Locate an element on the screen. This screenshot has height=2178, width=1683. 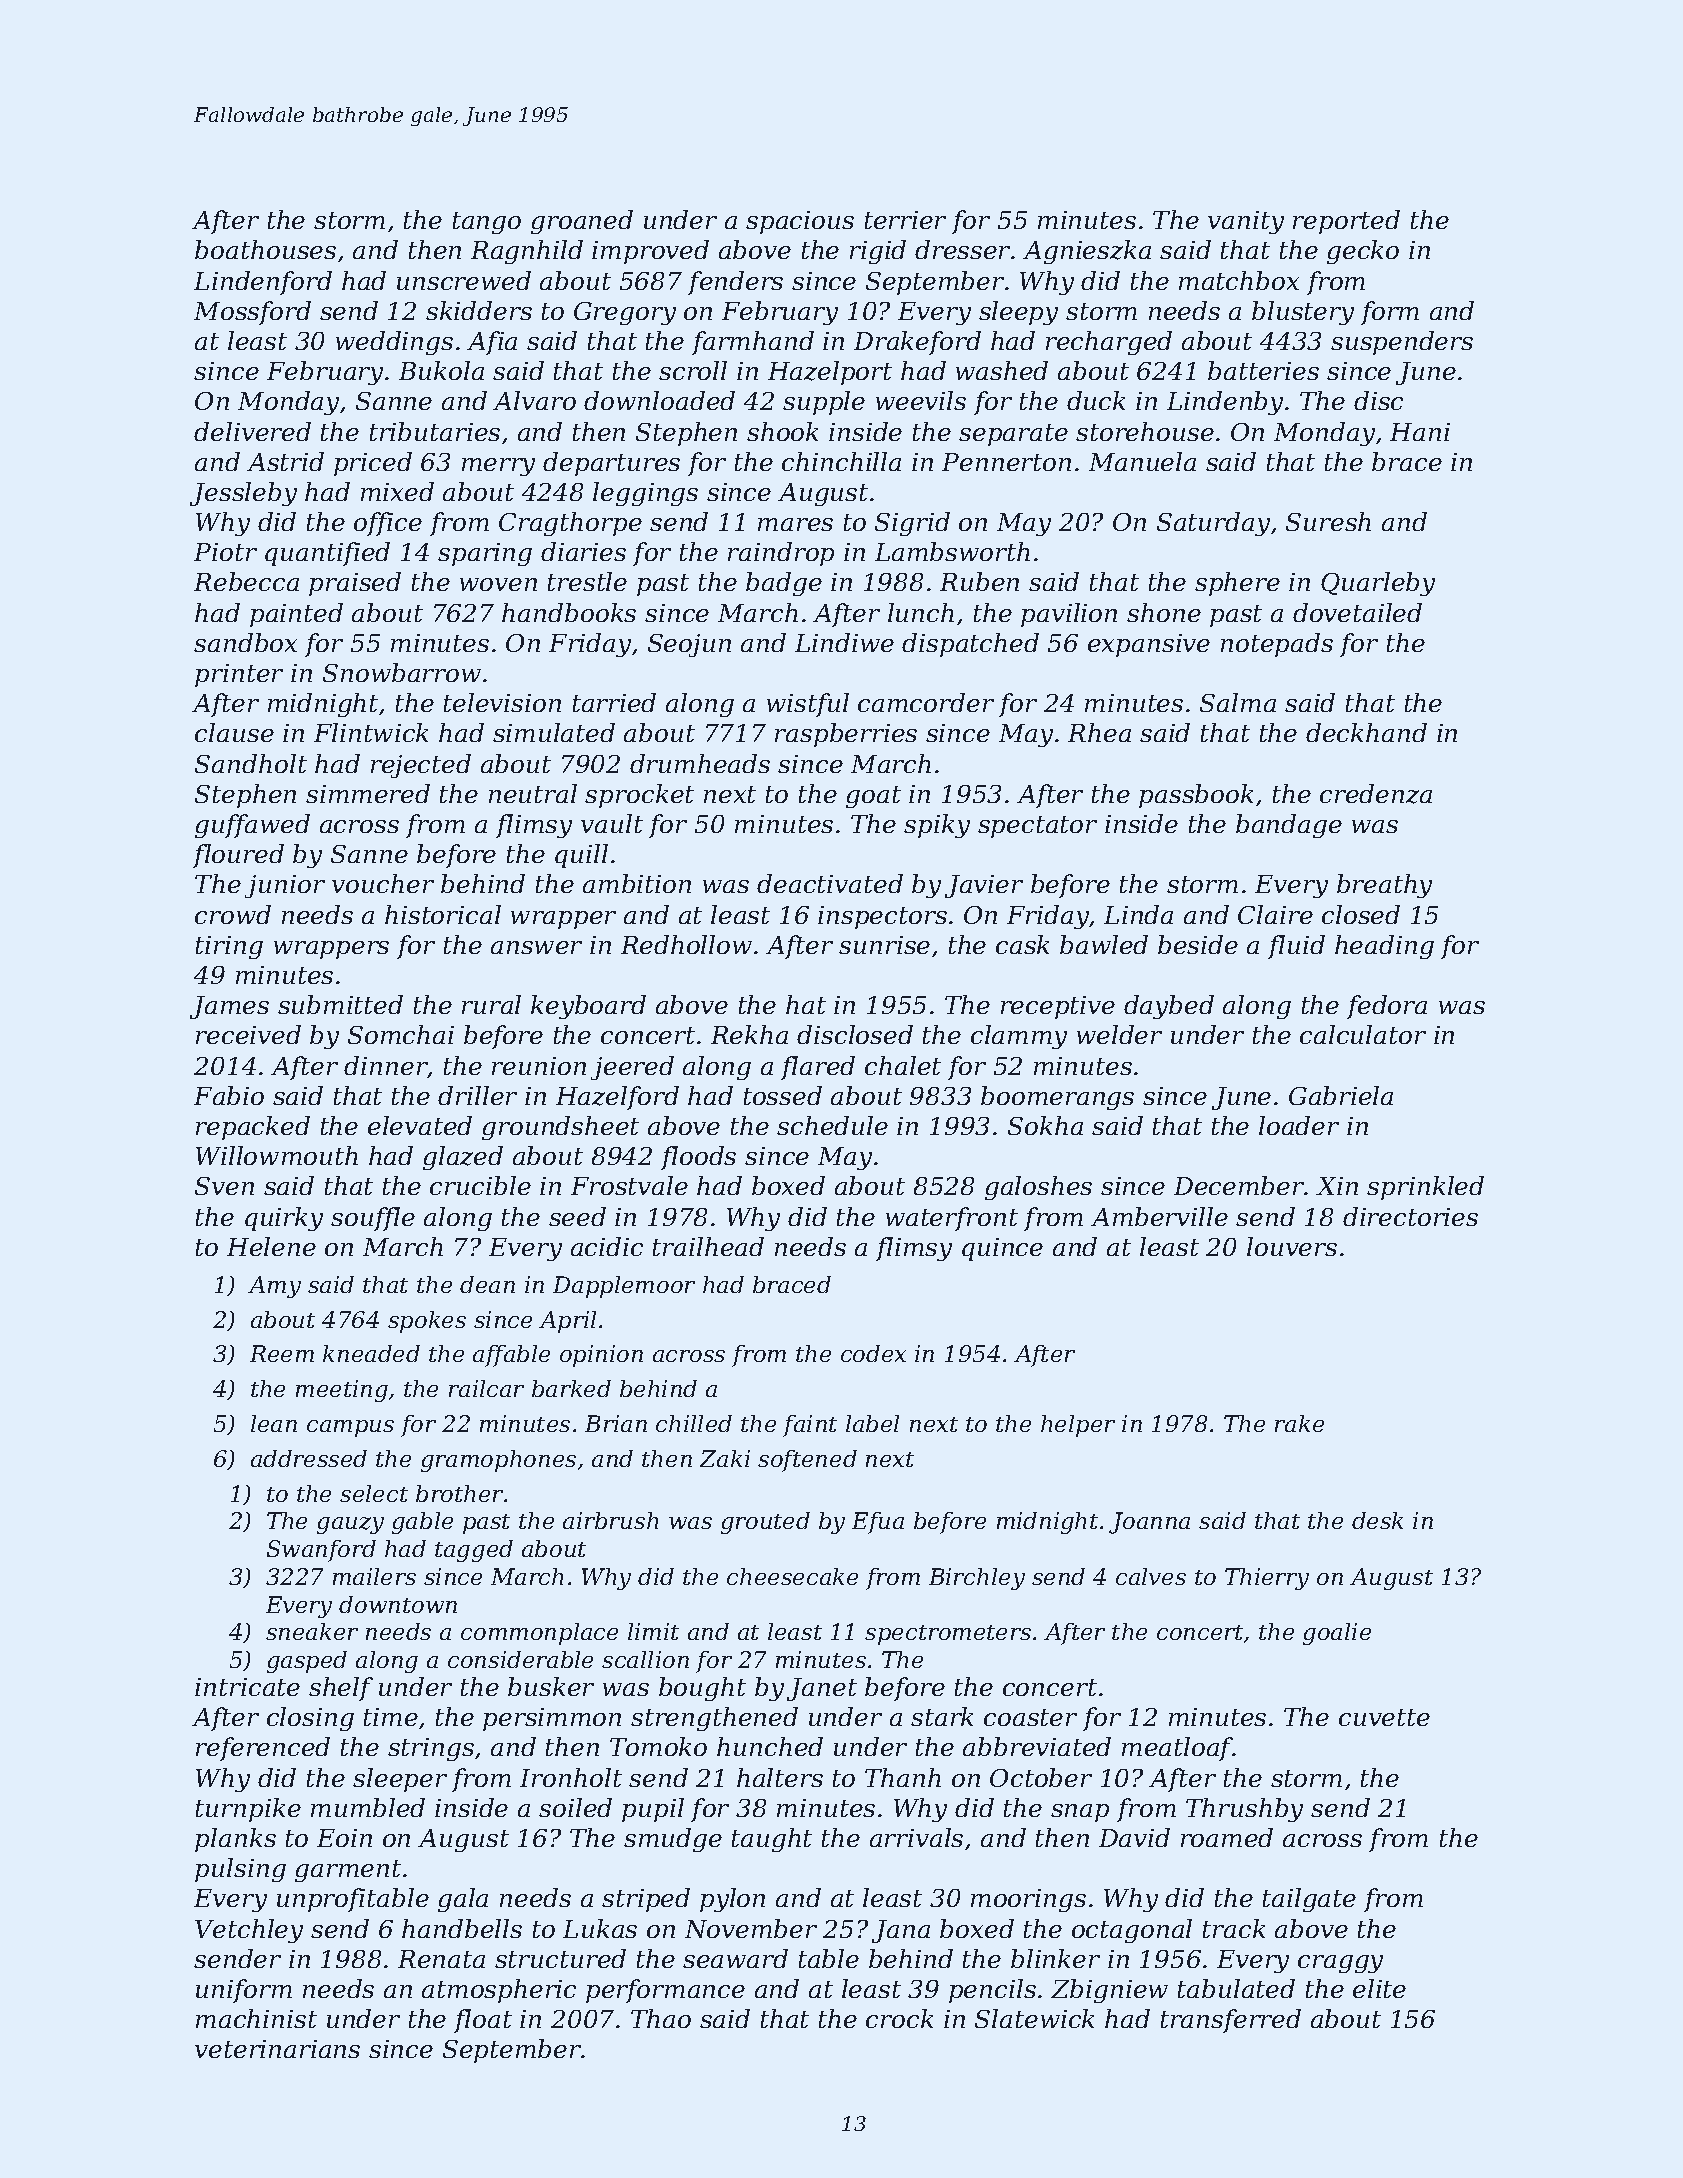
track is located at coordinates (1234, 1928).
